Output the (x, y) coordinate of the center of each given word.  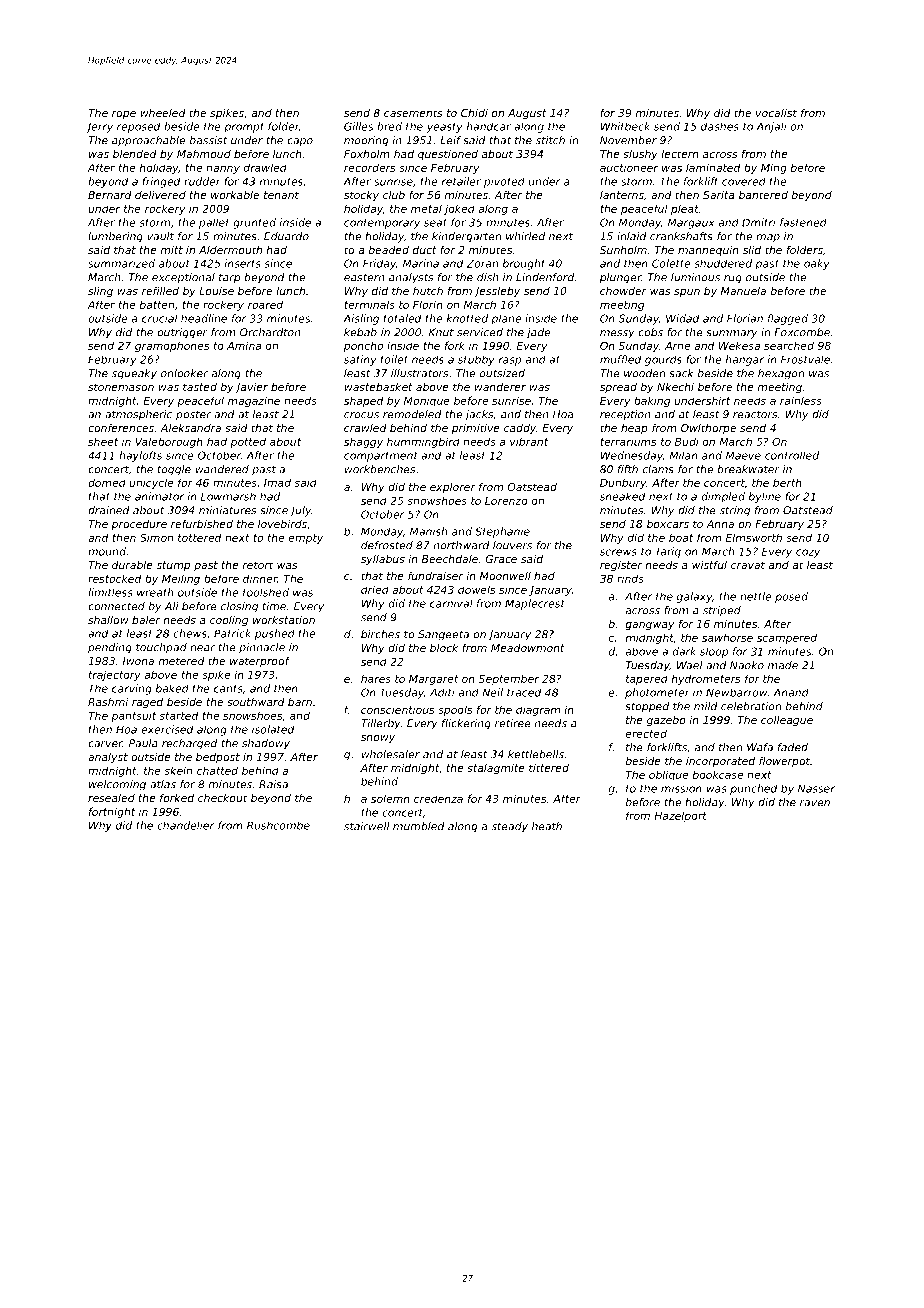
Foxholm (367, 153)
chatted (217, 770)
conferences (121, 428)
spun (687, 293)
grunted (254, 223)
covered (744, 181)
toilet (394, 359)
